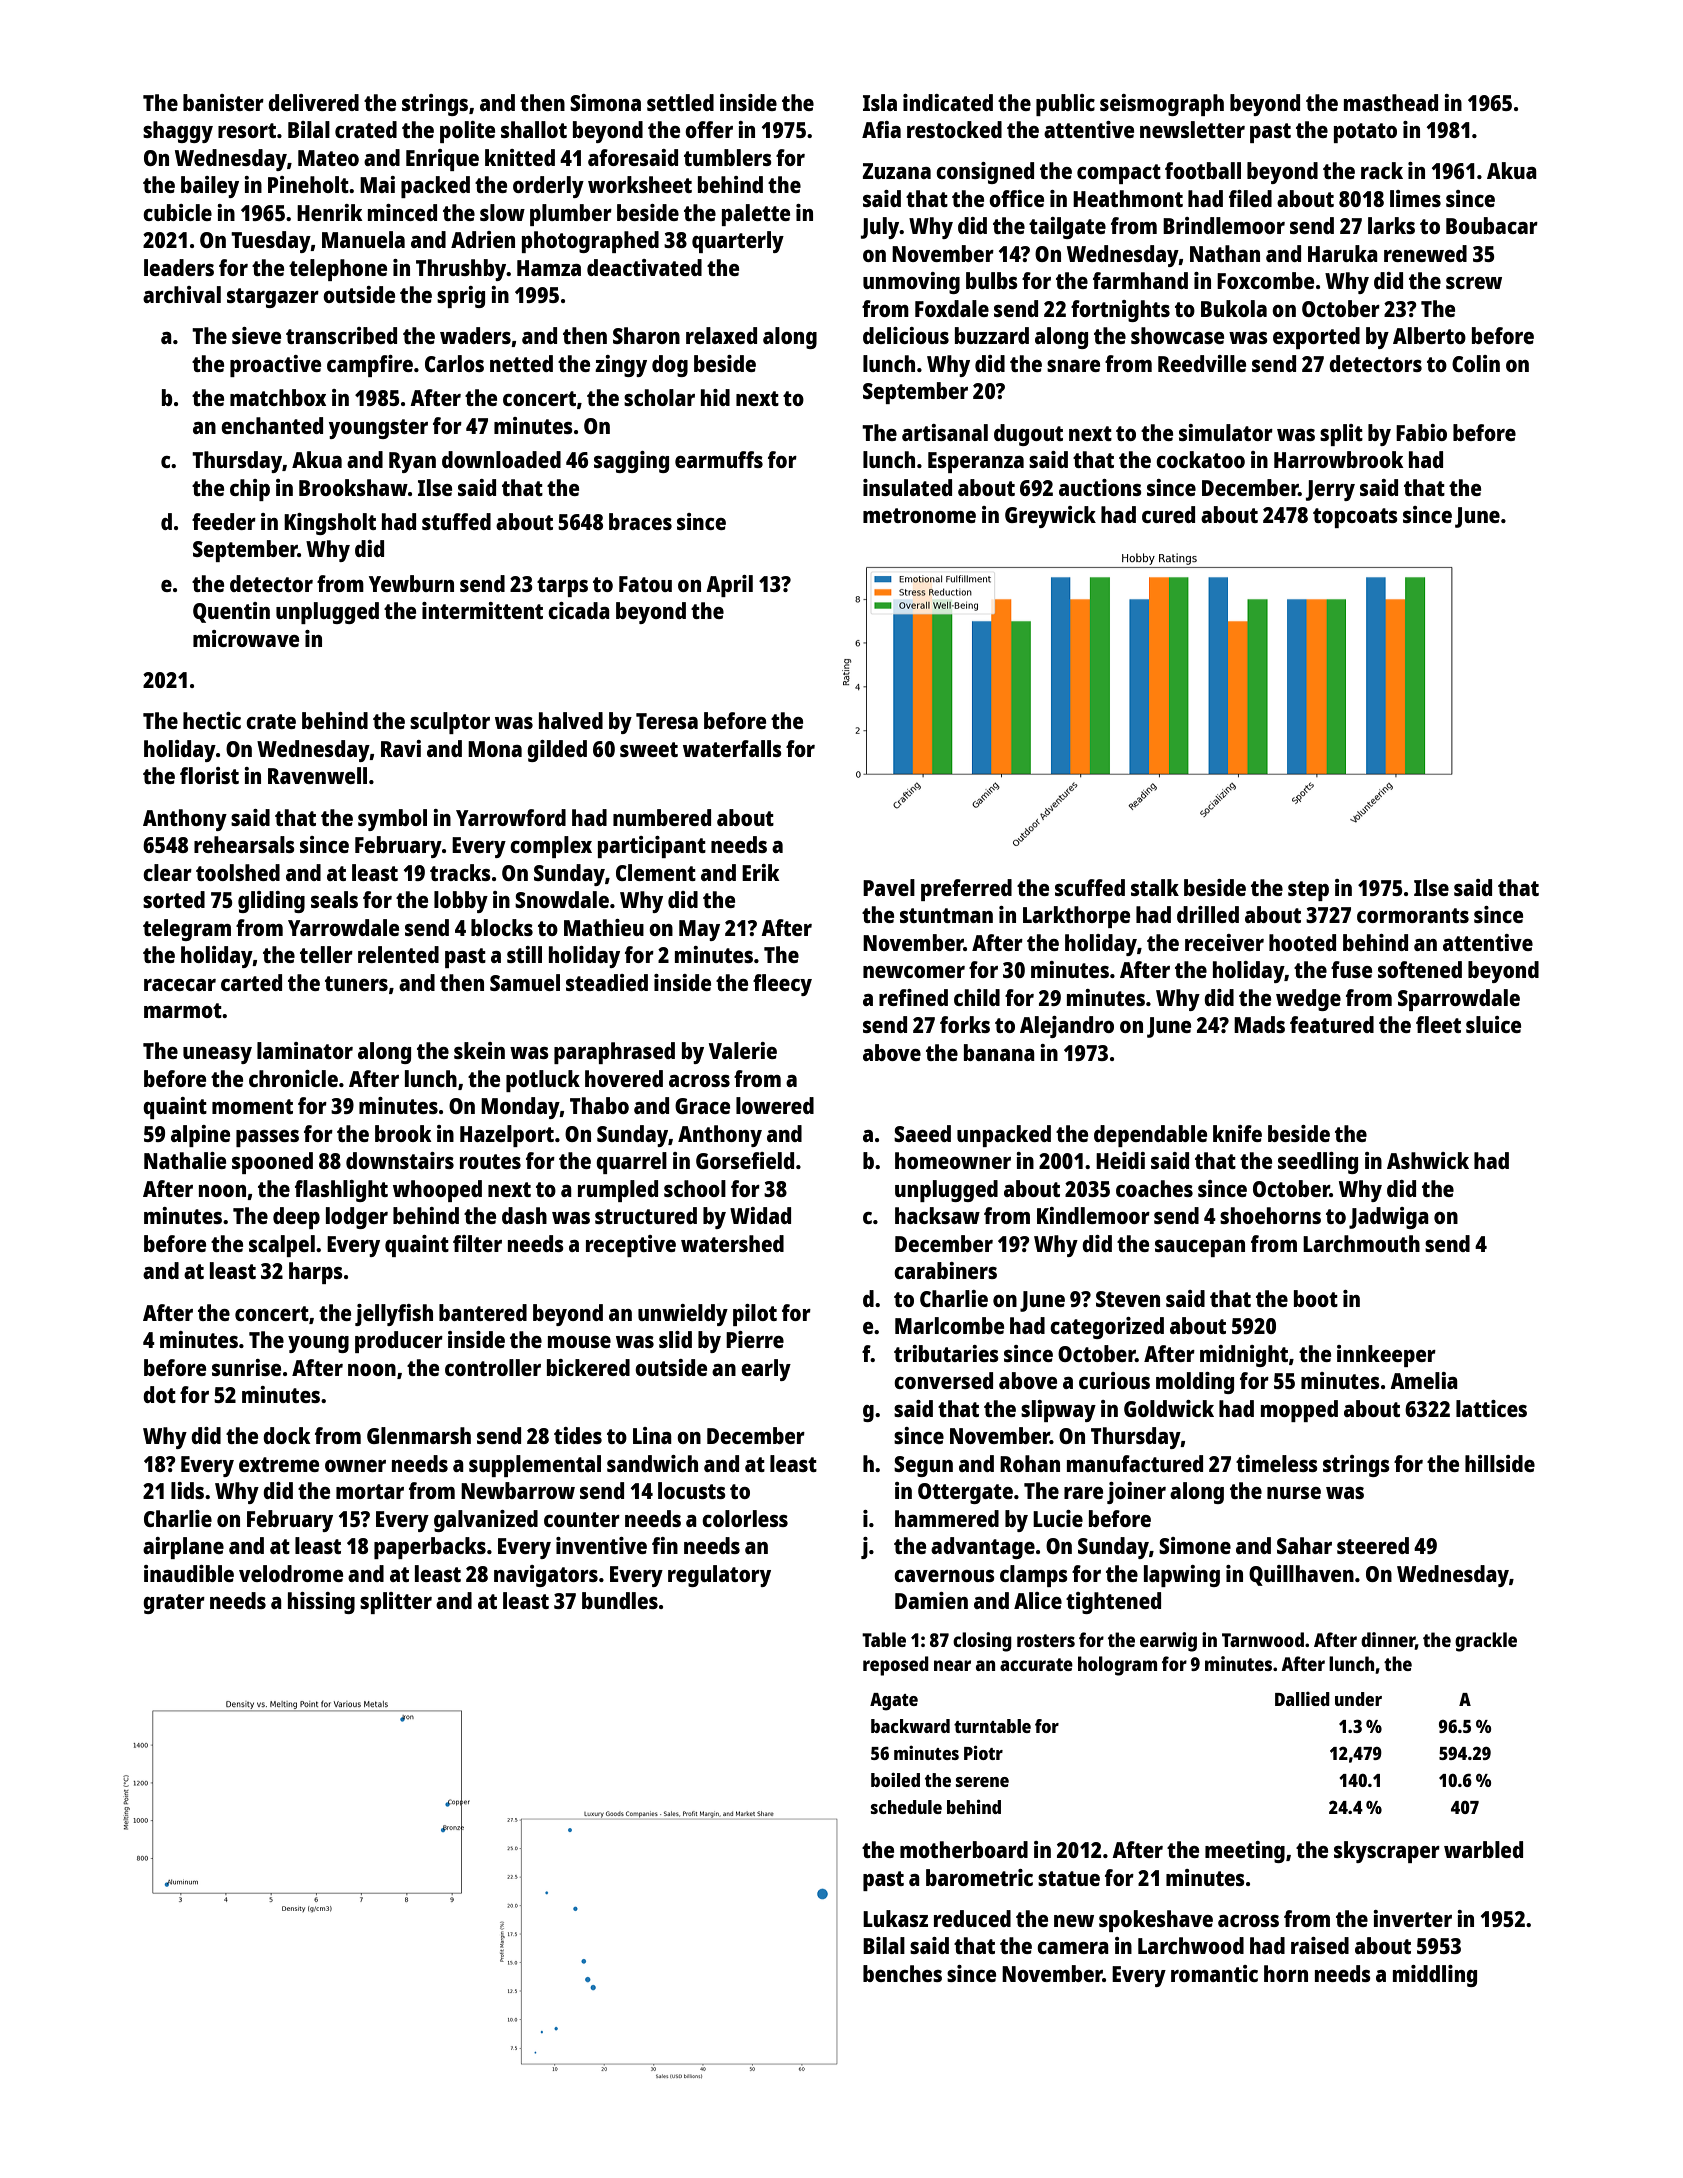  Describe the element at coordinates (321, 1603) in the screenshot. I see `hissing` at that location.
